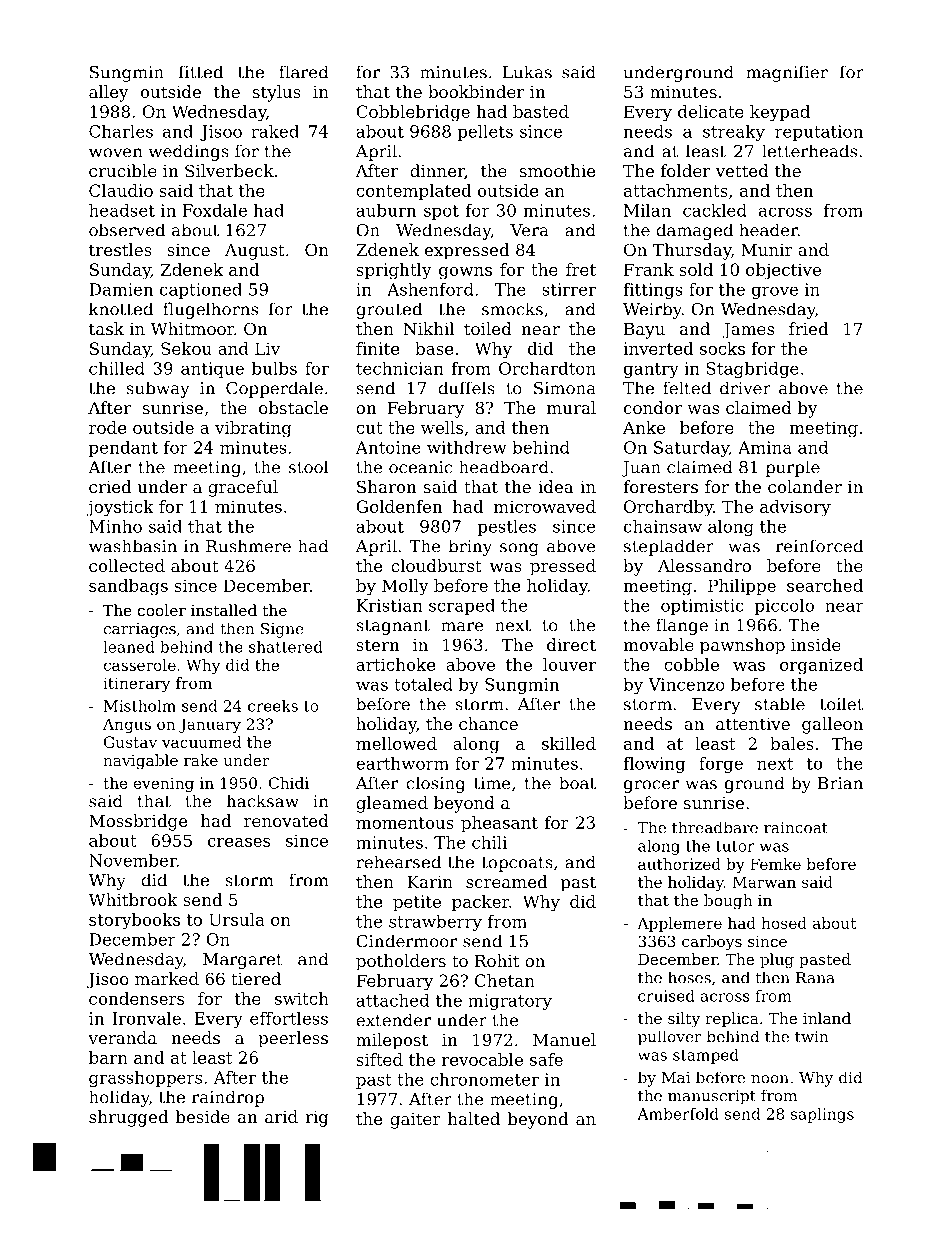 The width and height of the screenshot is (952, 1233). Describe the element at coordinates (243, 488) in the screenshot. I see `graceful` at that location.
